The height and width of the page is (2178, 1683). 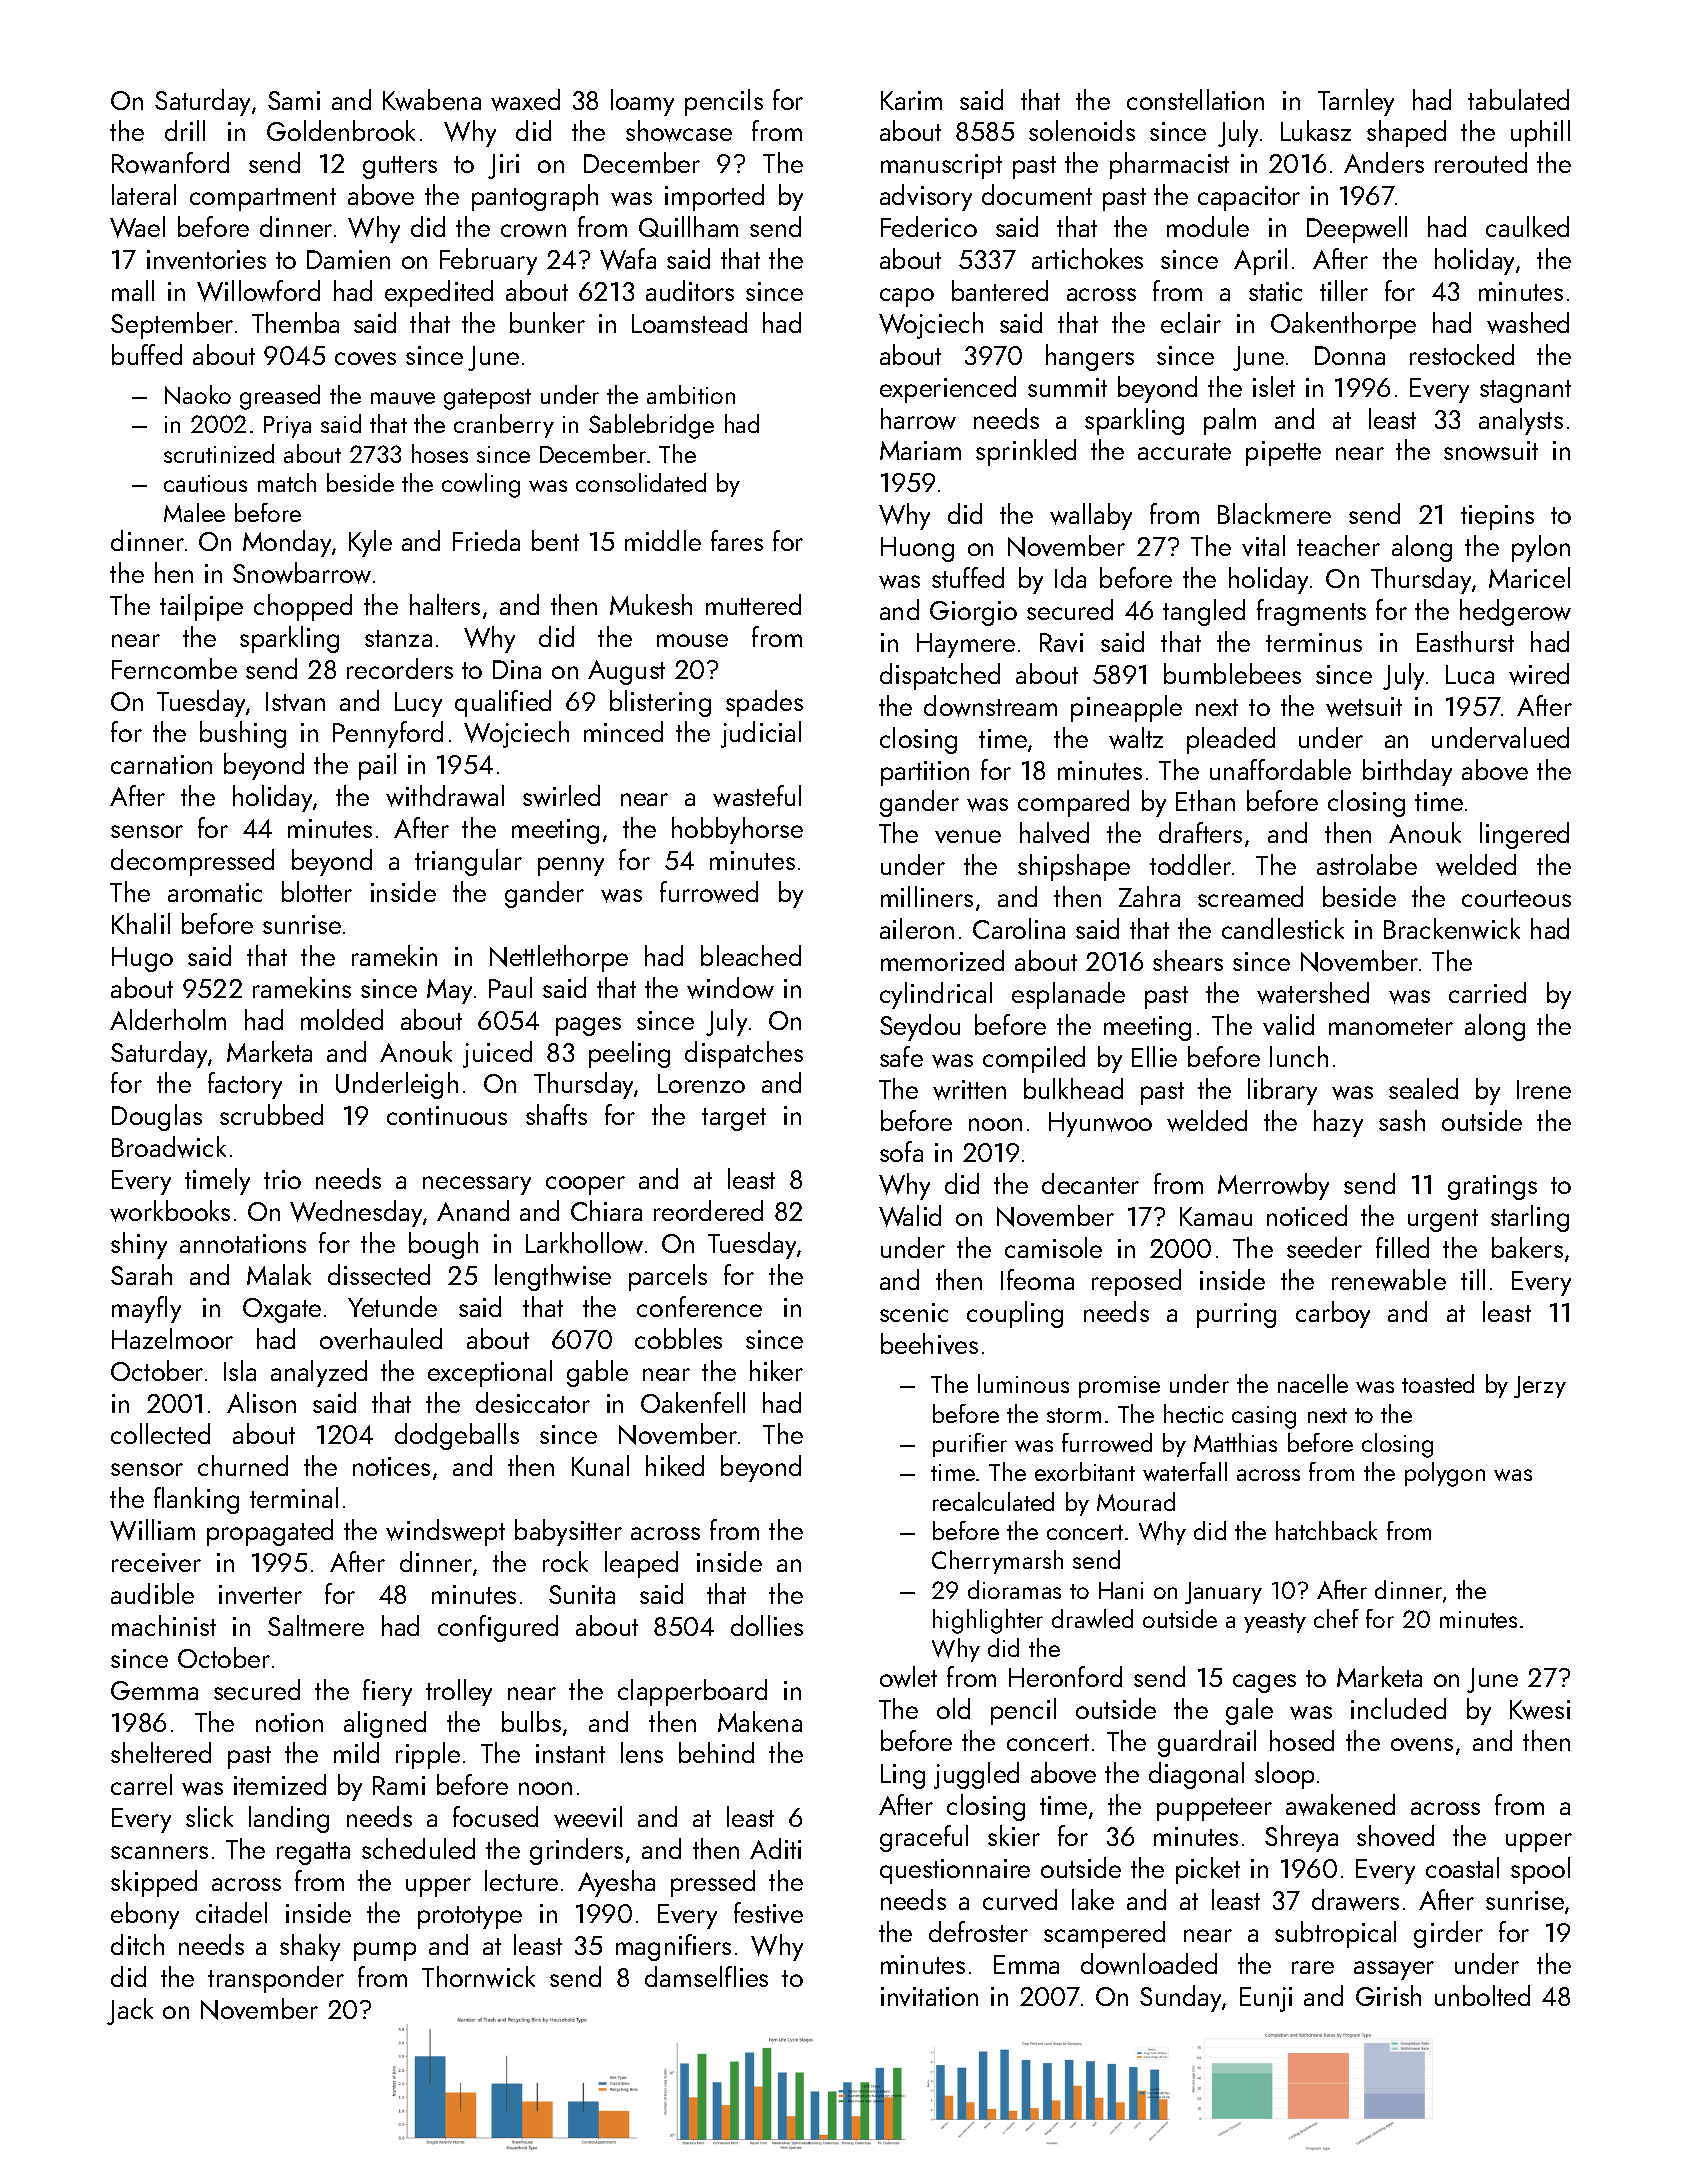 I want to click on transponder, so click(x=276, y=1979).
